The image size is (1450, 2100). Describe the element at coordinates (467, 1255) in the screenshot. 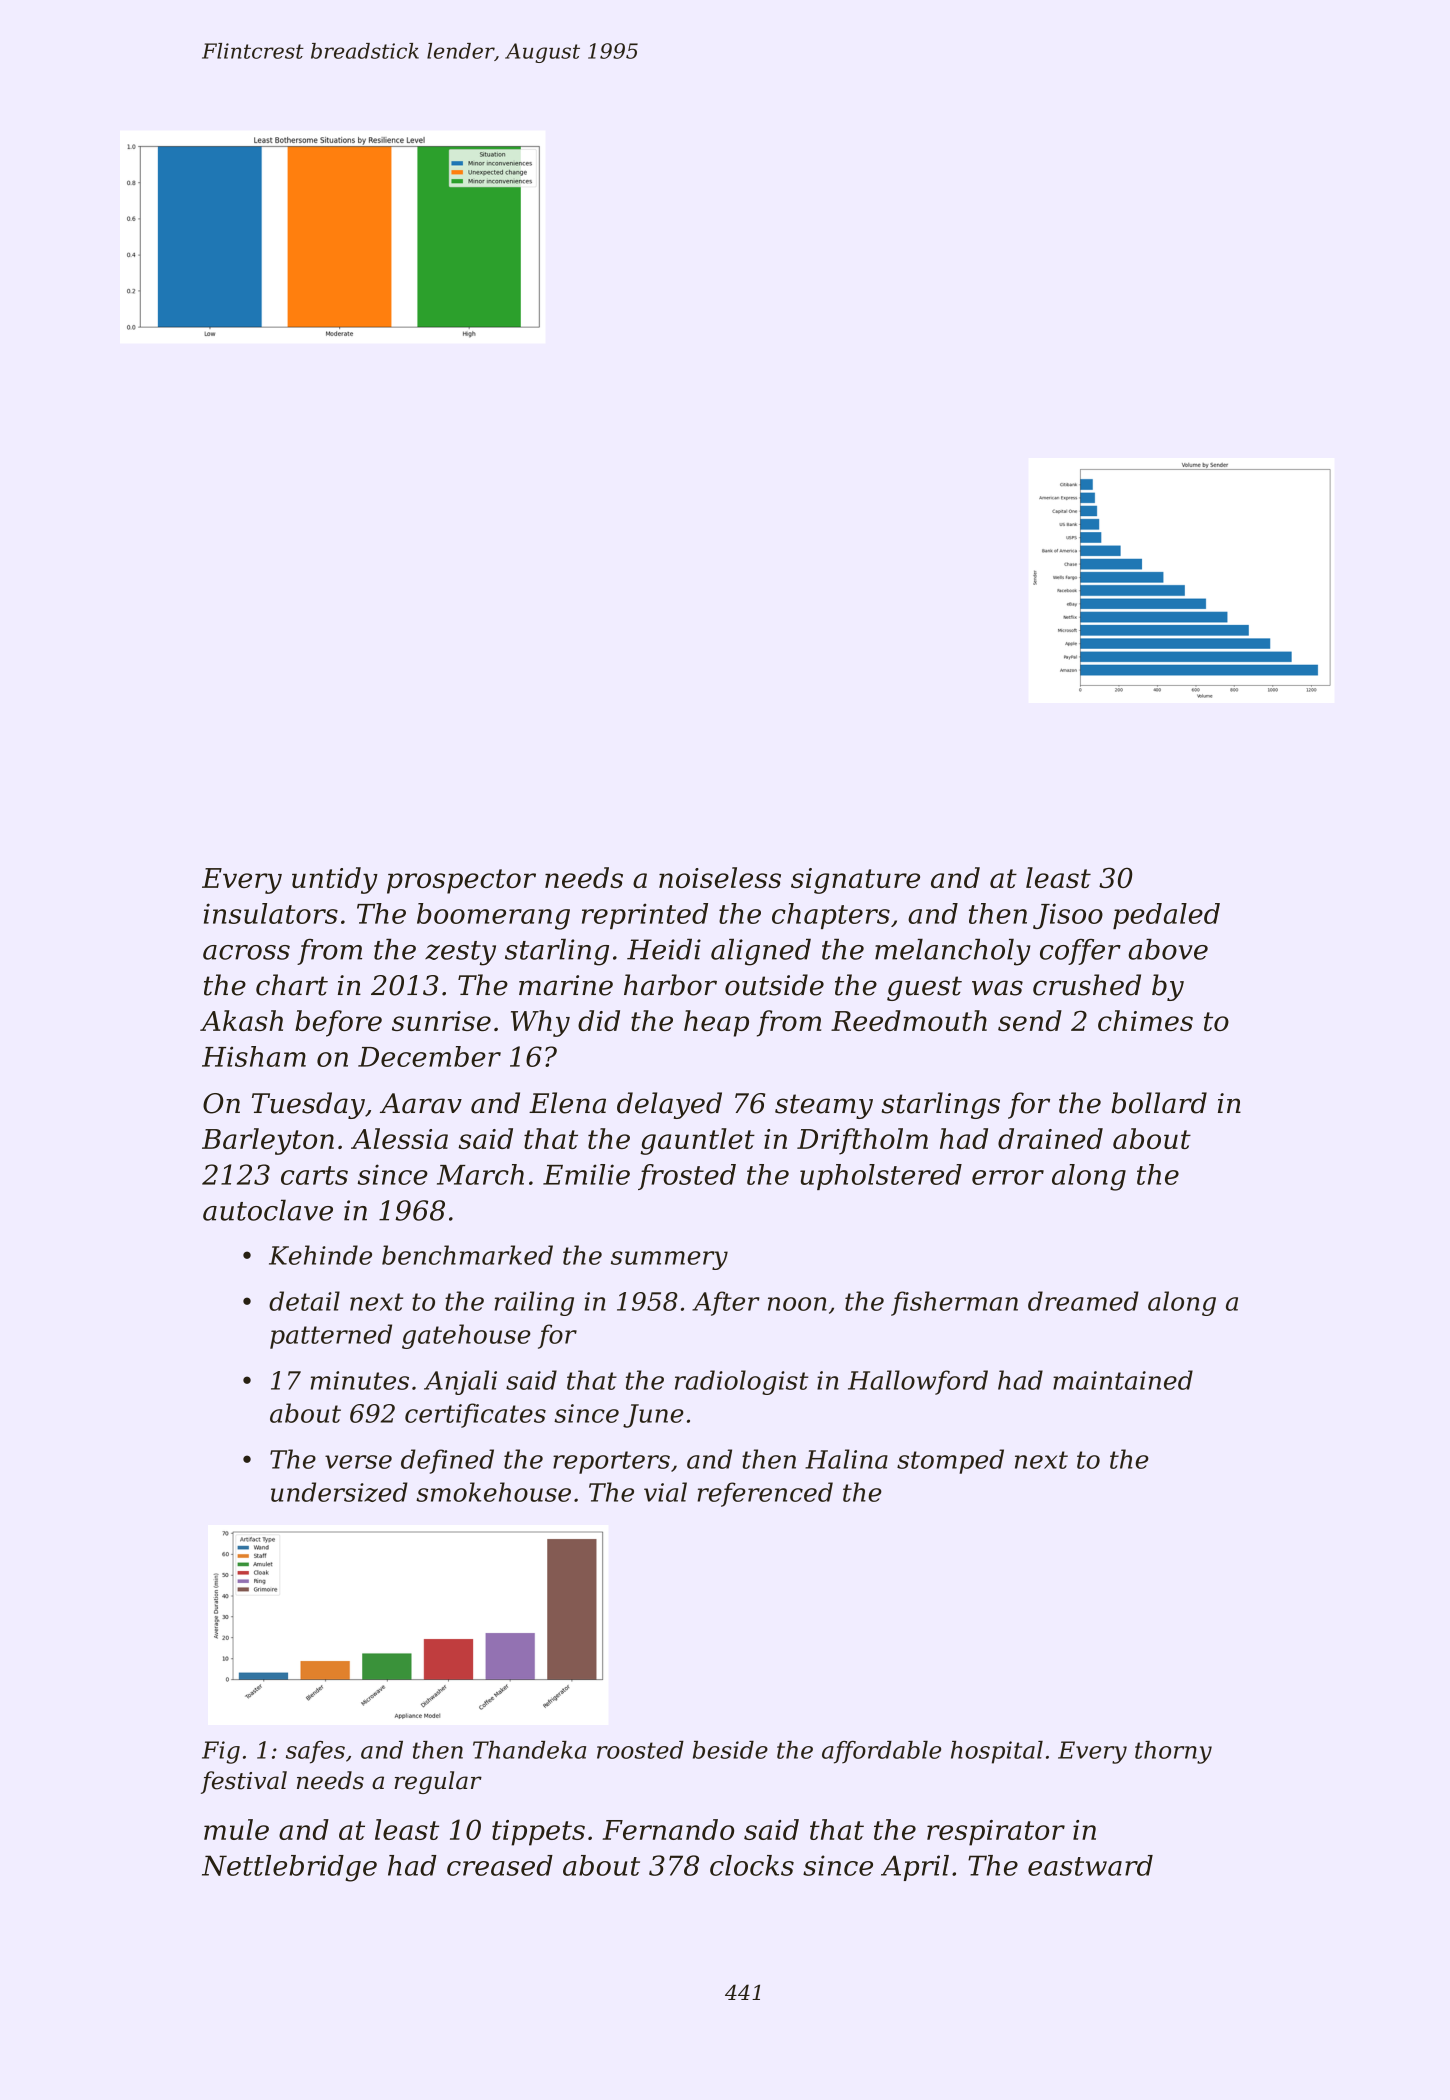

I see `benchmarked` at that location.
